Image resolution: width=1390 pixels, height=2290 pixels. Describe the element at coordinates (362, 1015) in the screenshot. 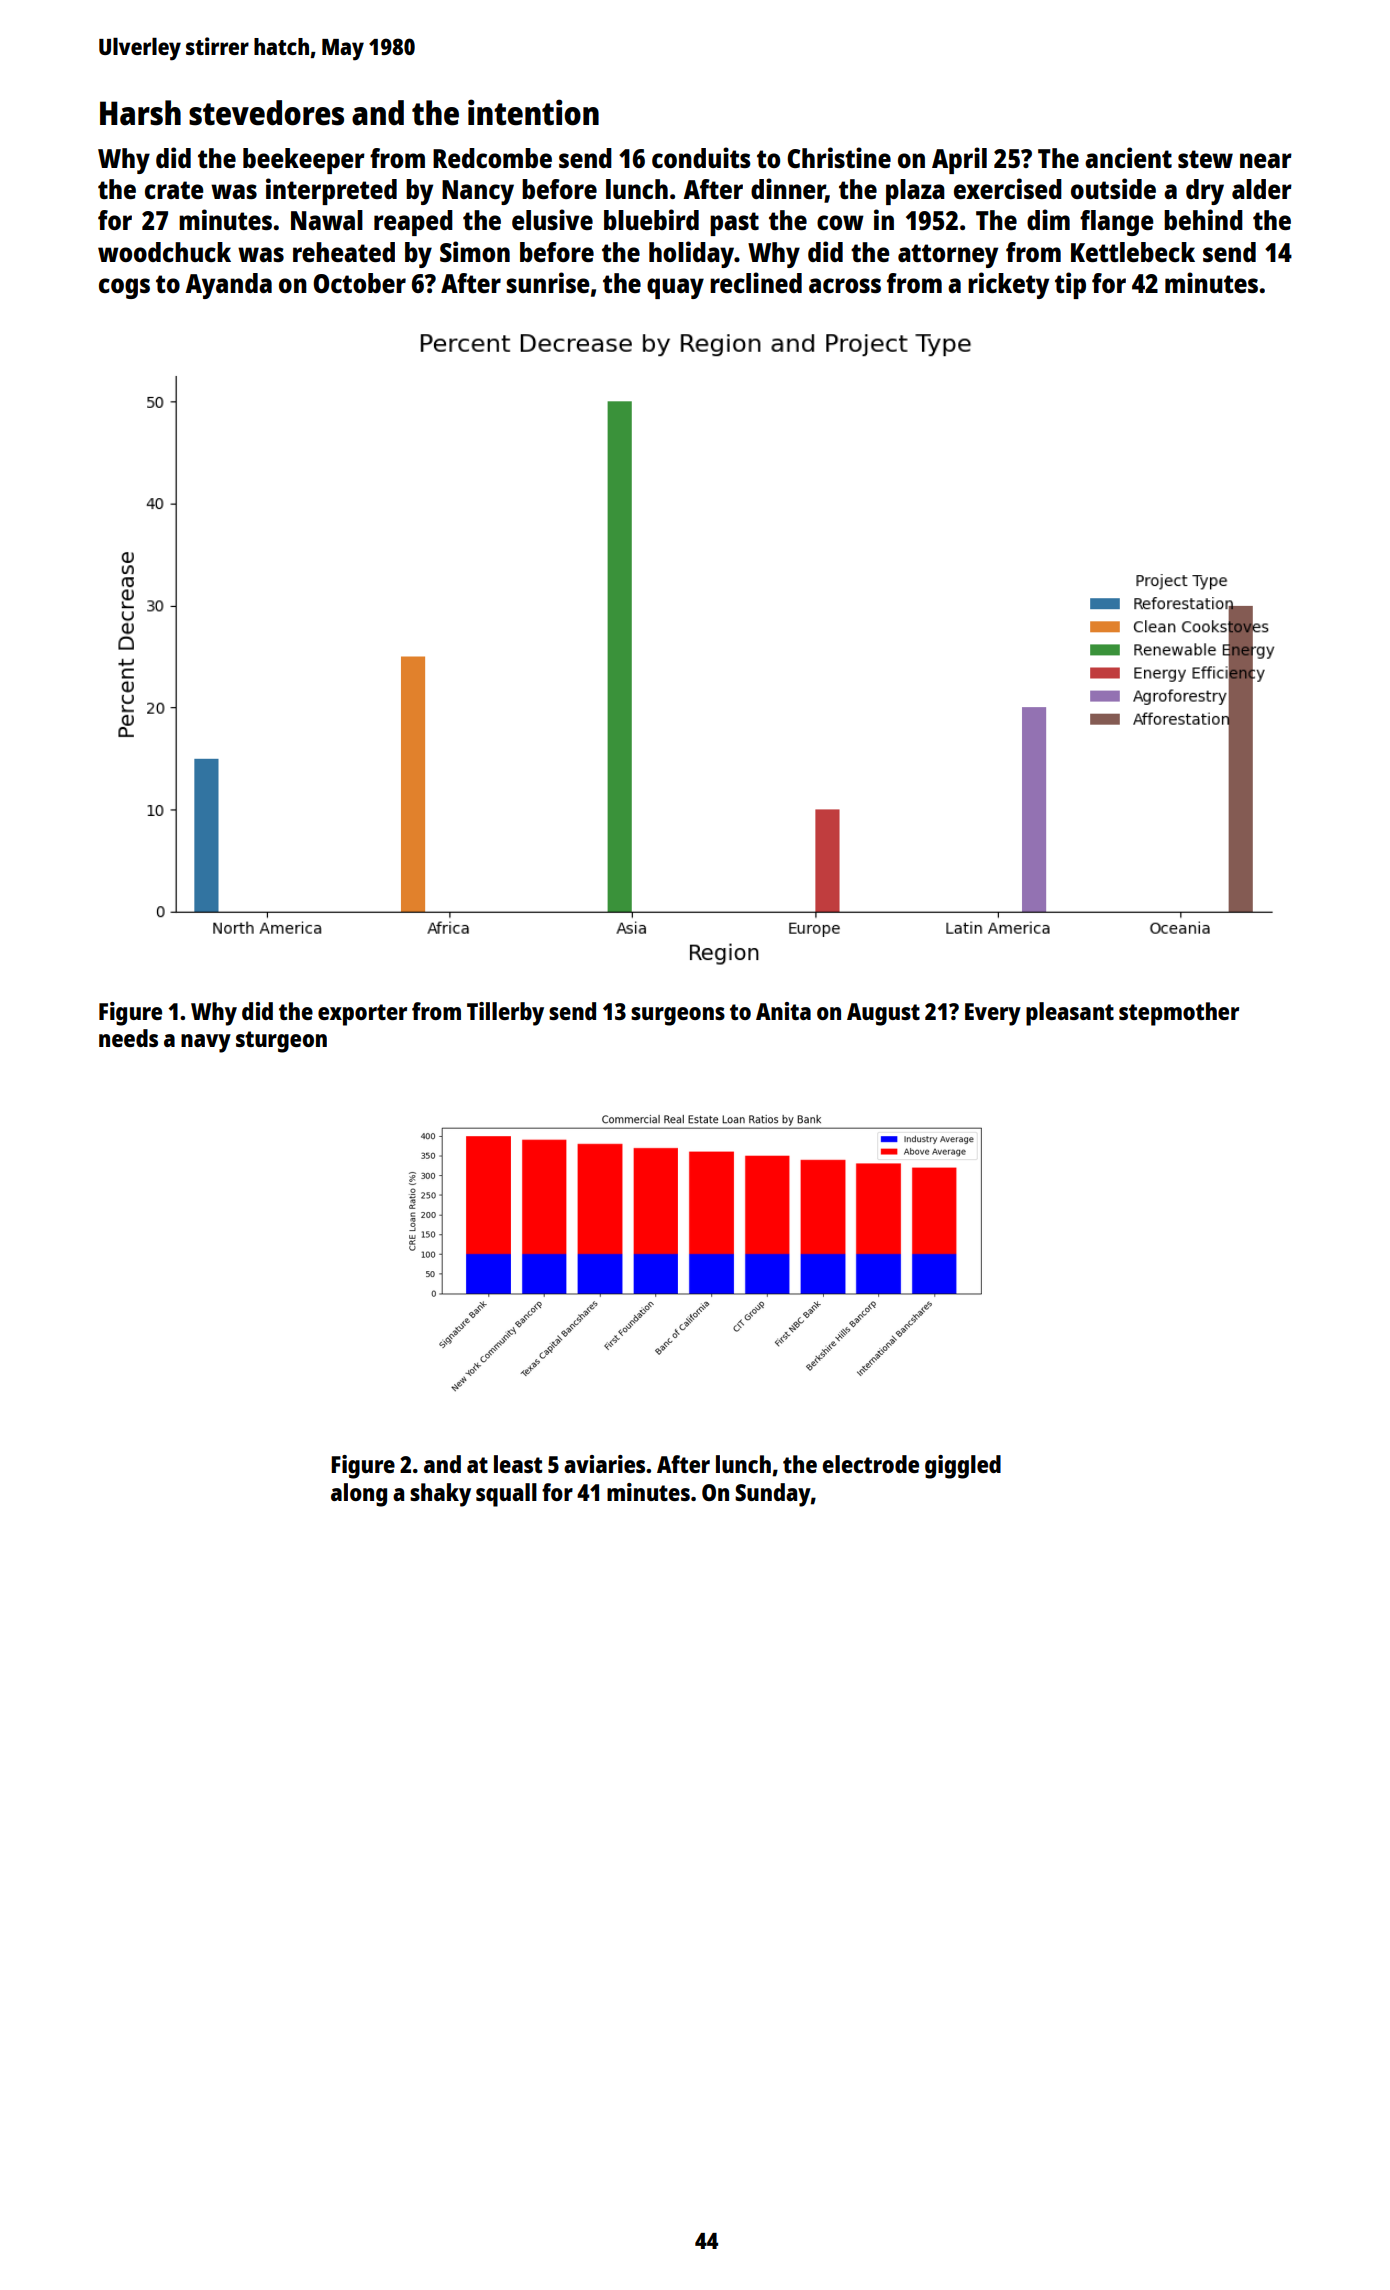

I see `exporter` at that location.
